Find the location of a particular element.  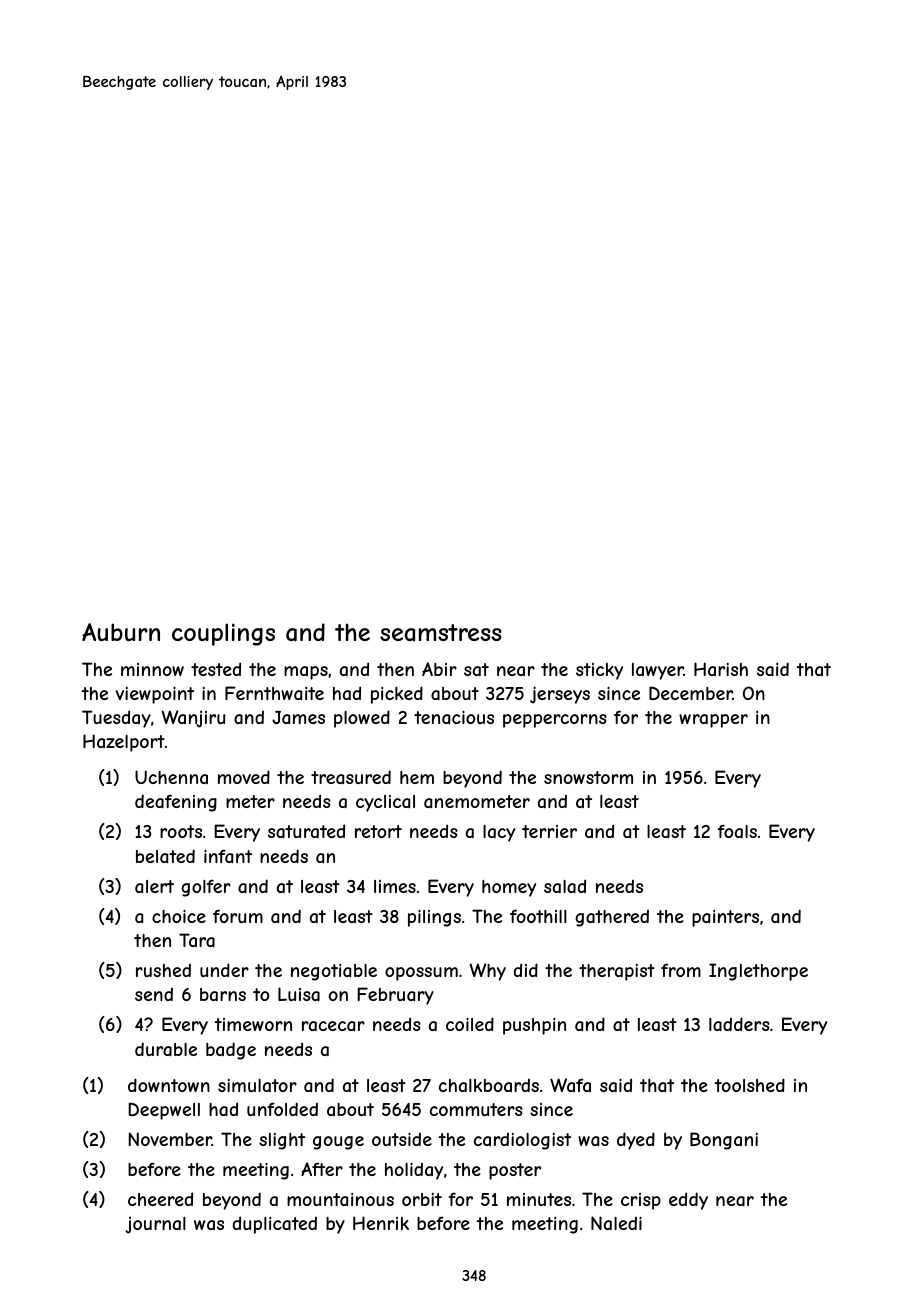

Uchenna is located at coordinates (171, 777).
